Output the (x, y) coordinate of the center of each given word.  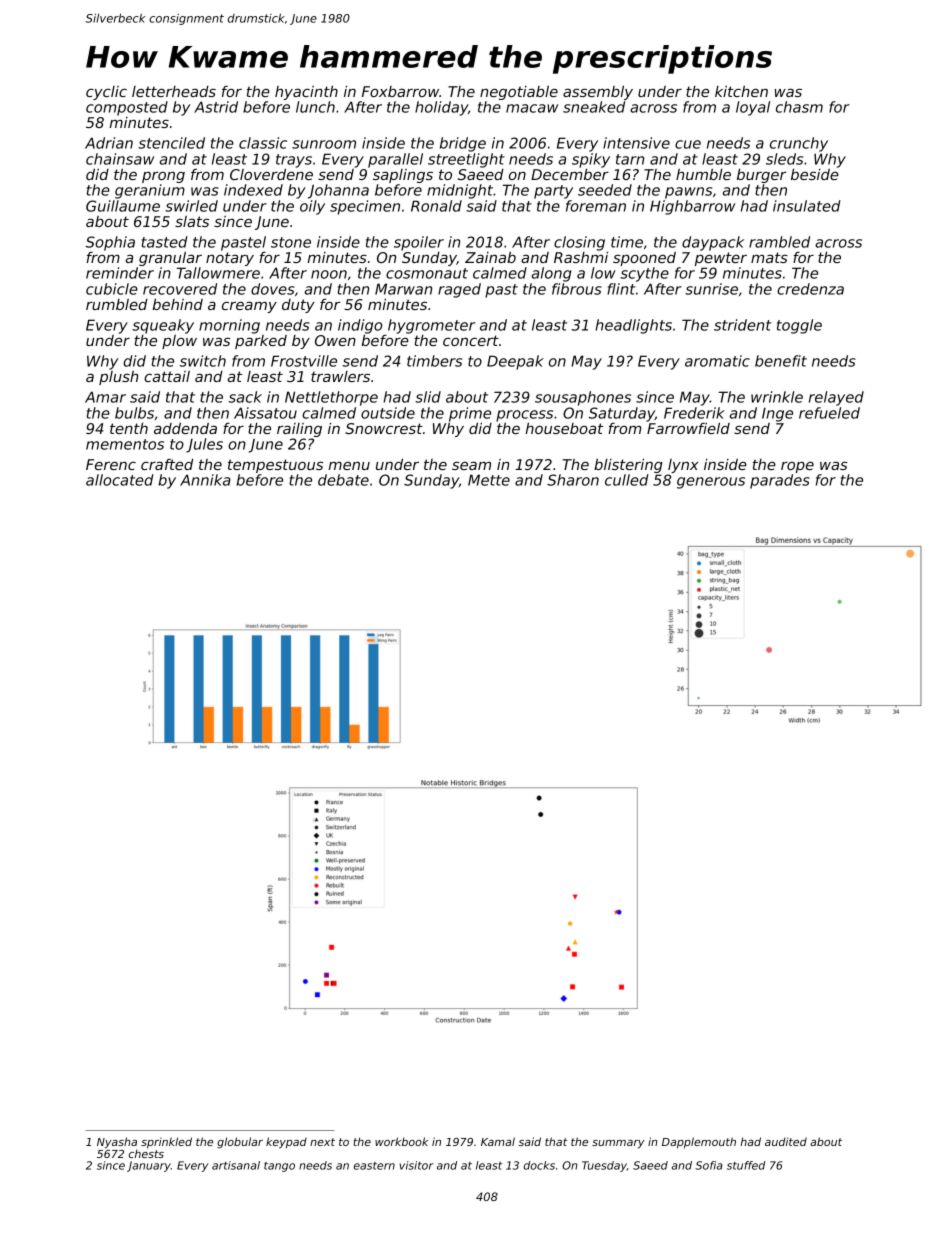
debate (343, 480)
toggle (799, 326)
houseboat (564, 428)
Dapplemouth (699, 1143)
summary (618, 1144)
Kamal (498, 1141)
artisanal (236, 1165)
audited (786, 1141)
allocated (120, 480)
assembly (598, 93)
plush (118, 378)
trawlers (340, 376)
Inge (777, 414)
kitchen (741, 91)
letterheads (174, 91)
